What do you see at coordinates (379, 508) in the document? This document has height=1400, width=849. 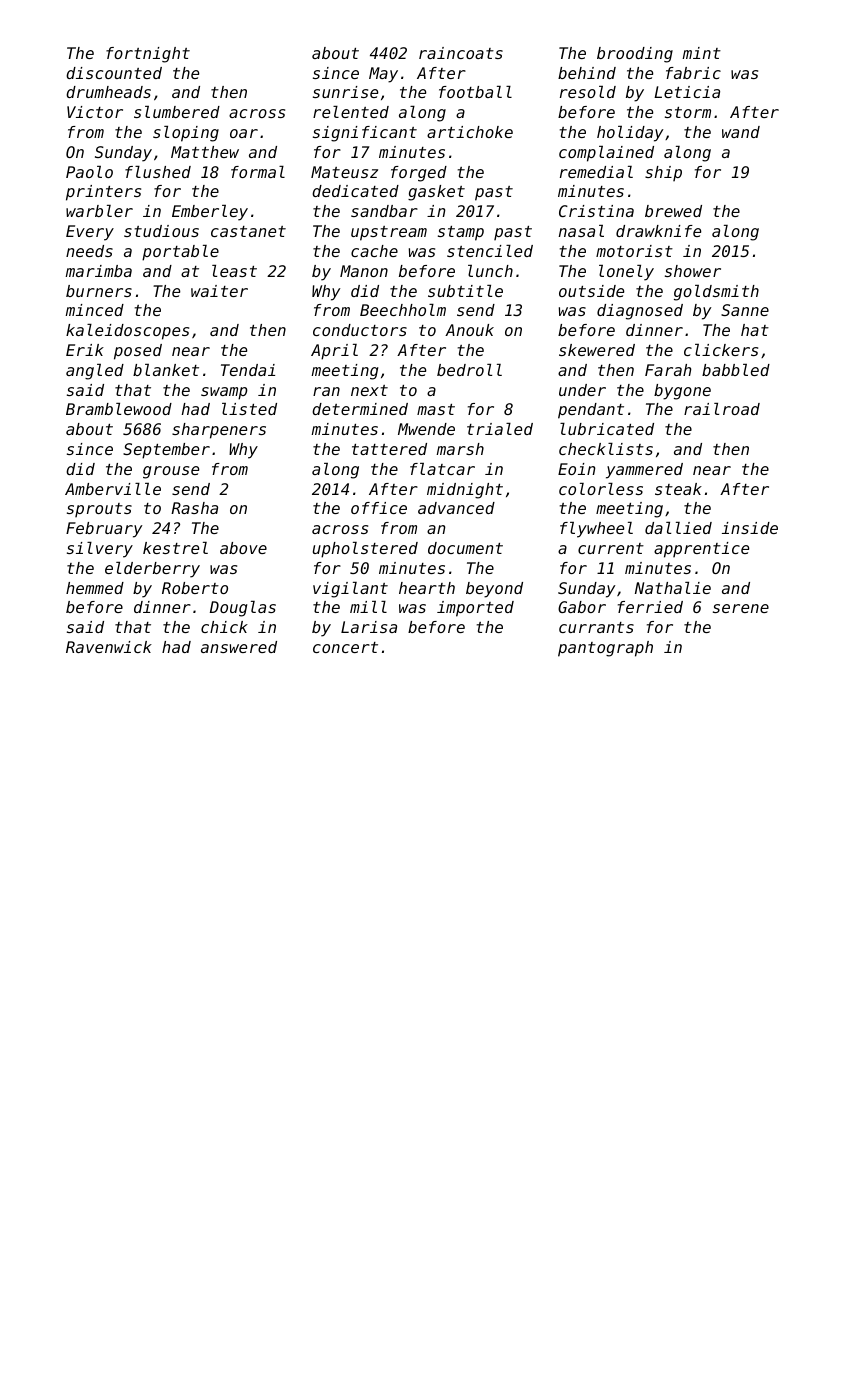 I see `office` at bounding box center [379, 508].
